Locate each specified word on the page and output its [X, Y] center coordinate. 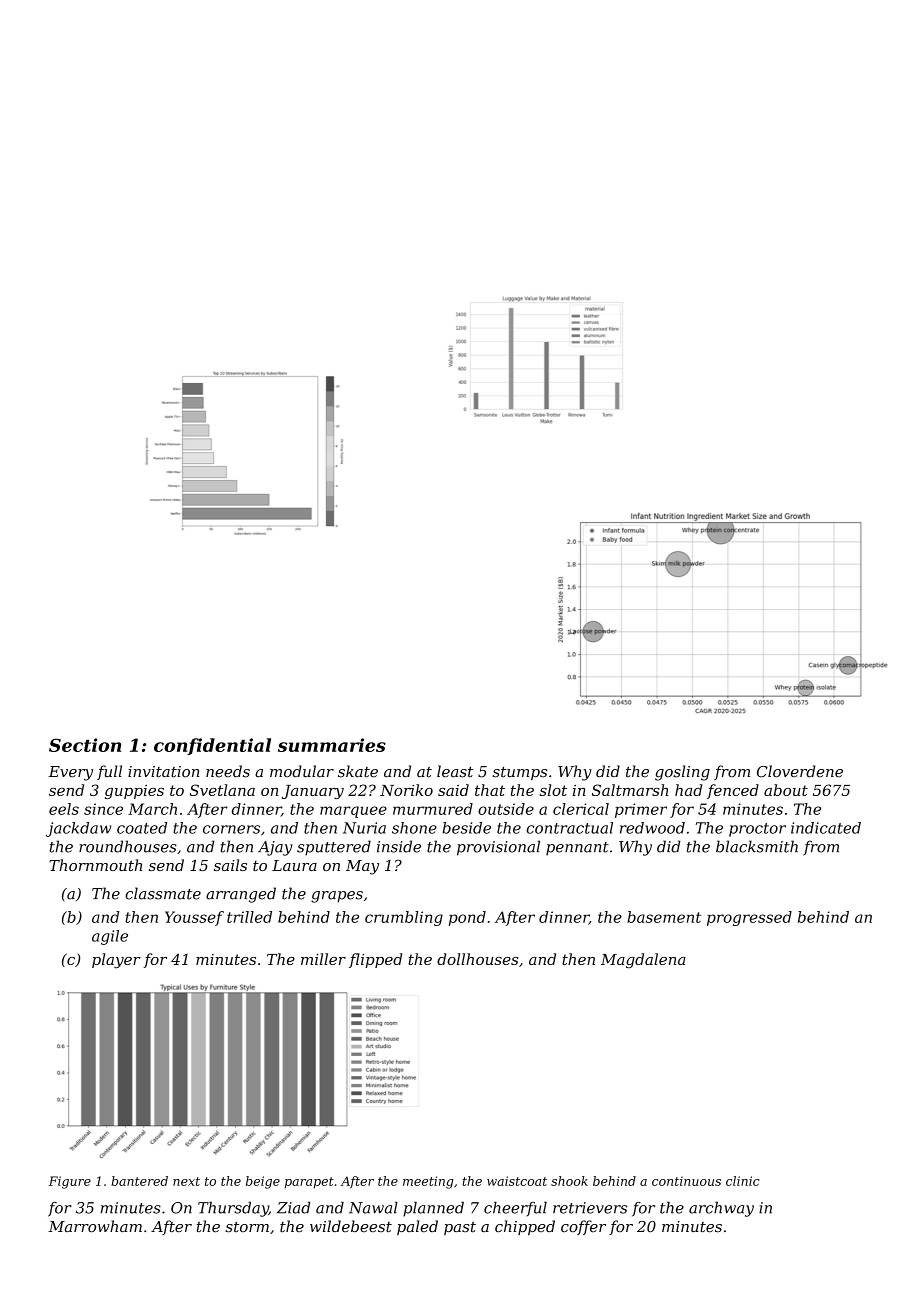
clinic [743, 1181]
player [116, 961]
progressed [749, 918]
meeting [428, 1182]
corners [231, 829]
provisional [498, 848]
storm [247, 1227]
